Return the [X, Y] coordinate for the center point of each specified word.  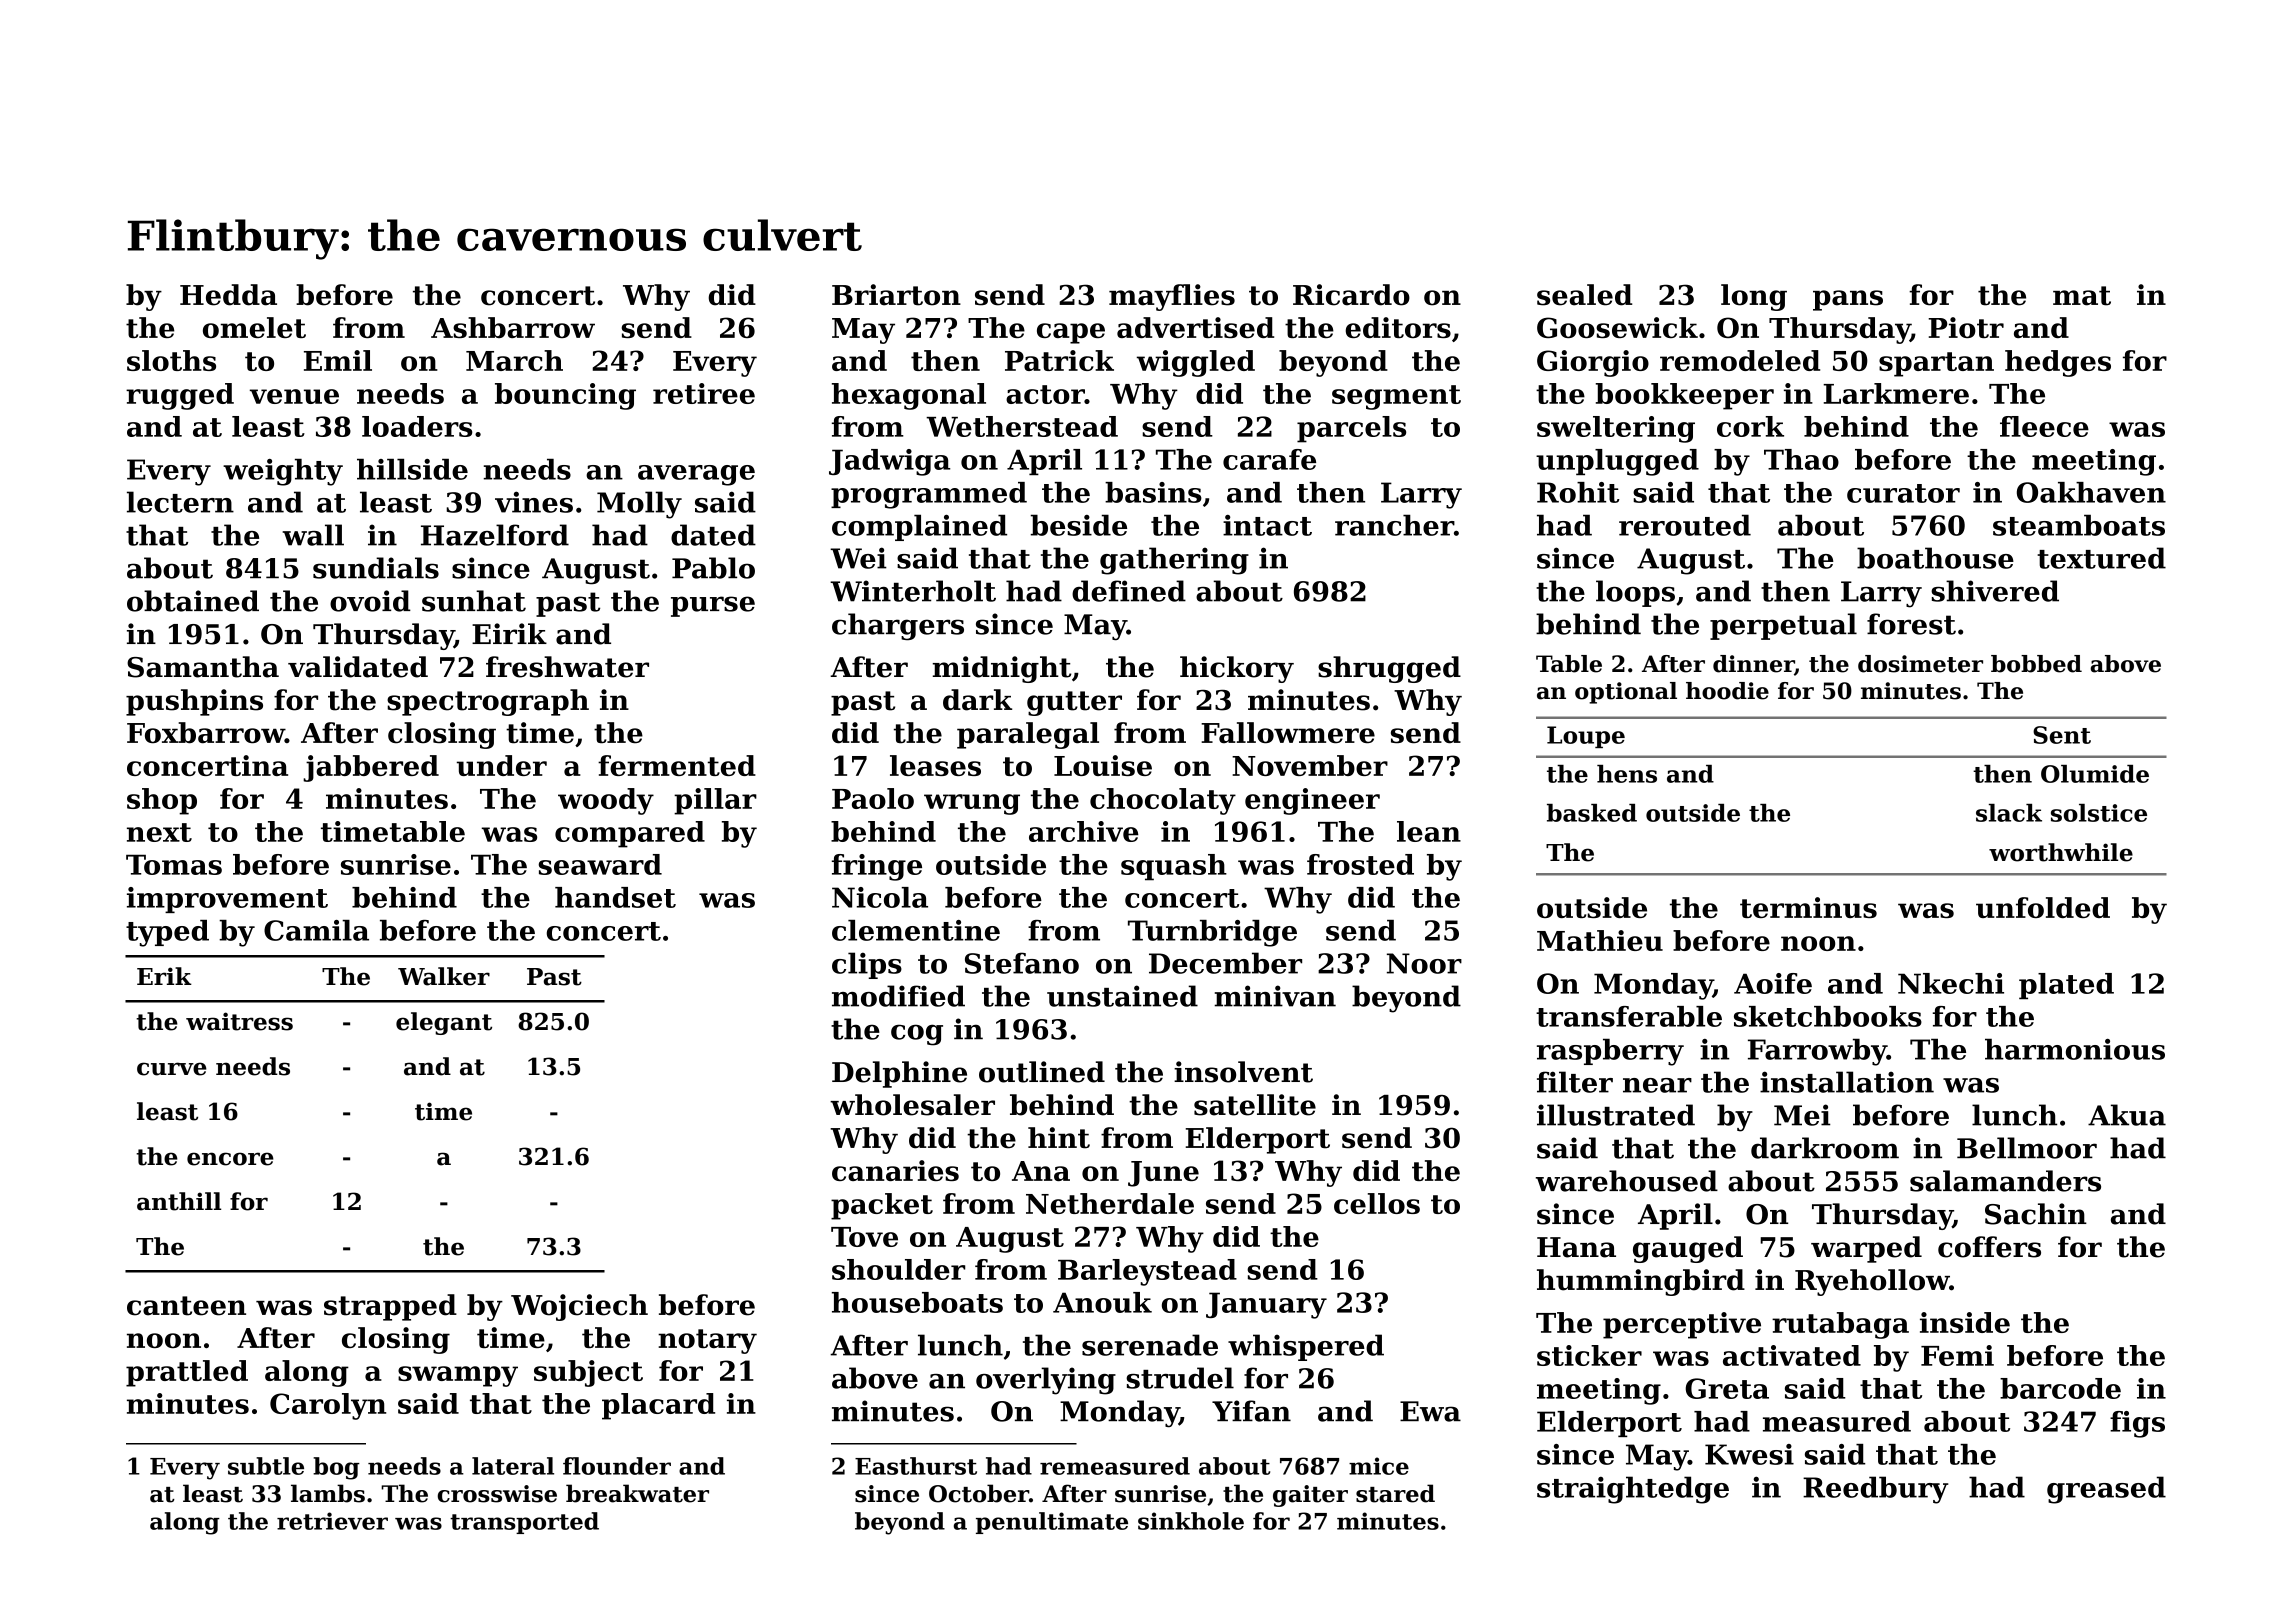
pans [1848, 300]
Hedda [228, 295]
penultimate [1052, 1523]
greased [2106, 1490]
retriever [332, 1521]
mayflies [1172, 297]
